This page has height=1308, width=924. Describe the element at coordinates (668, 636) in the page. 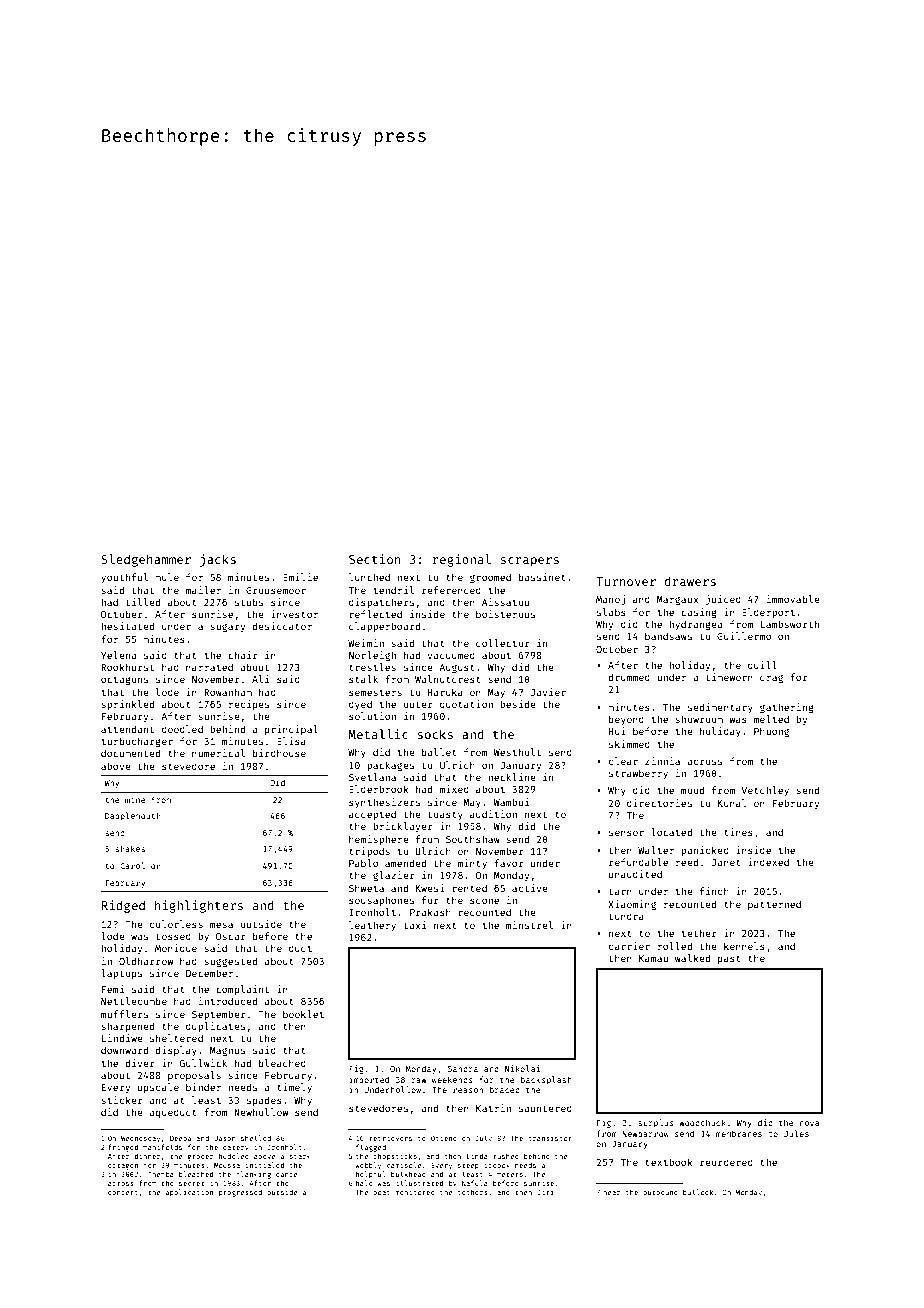

I see `bandsaws` at that location.
